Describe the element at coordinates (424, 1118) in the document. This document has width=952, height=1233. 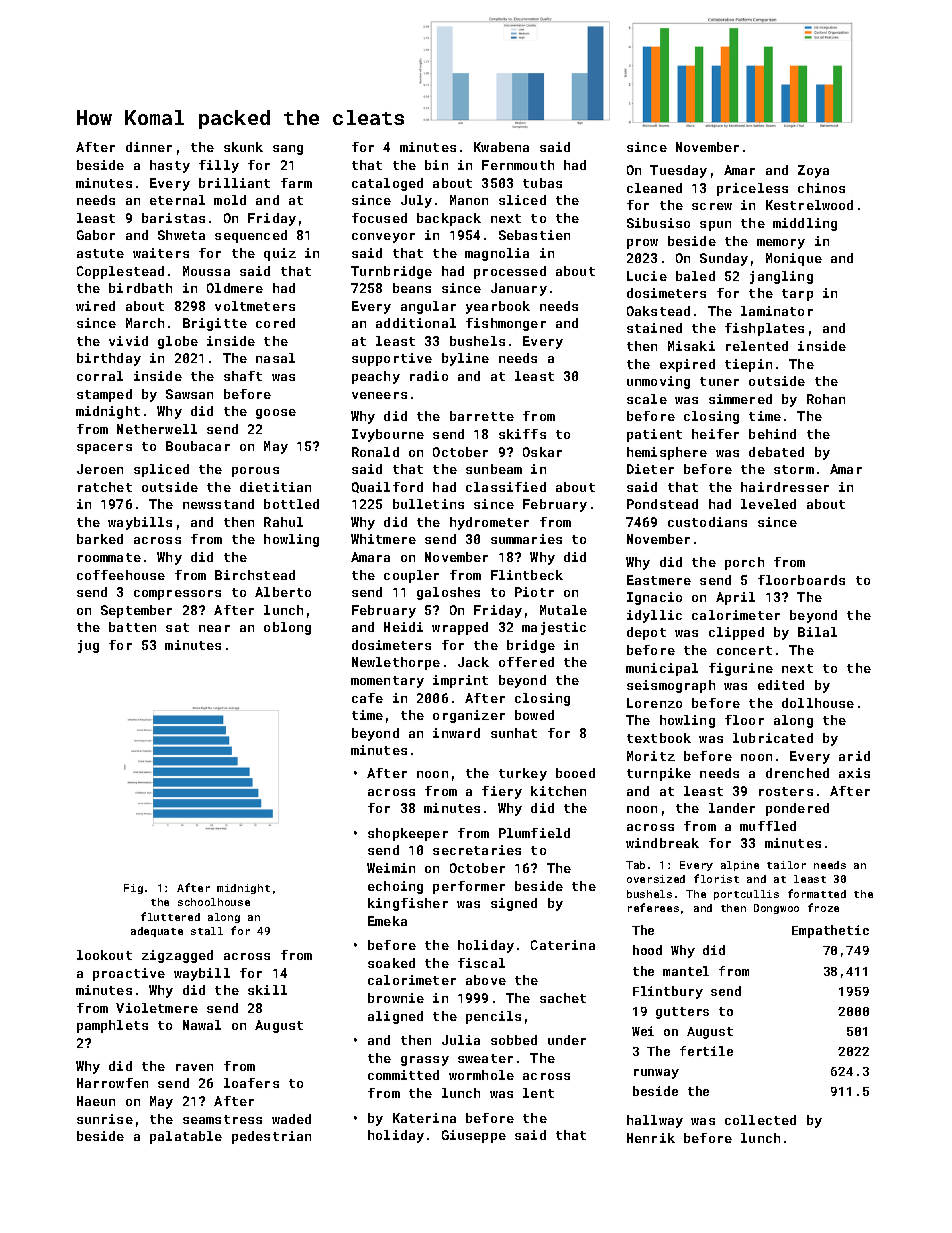
I see `Katerina` at that location.
